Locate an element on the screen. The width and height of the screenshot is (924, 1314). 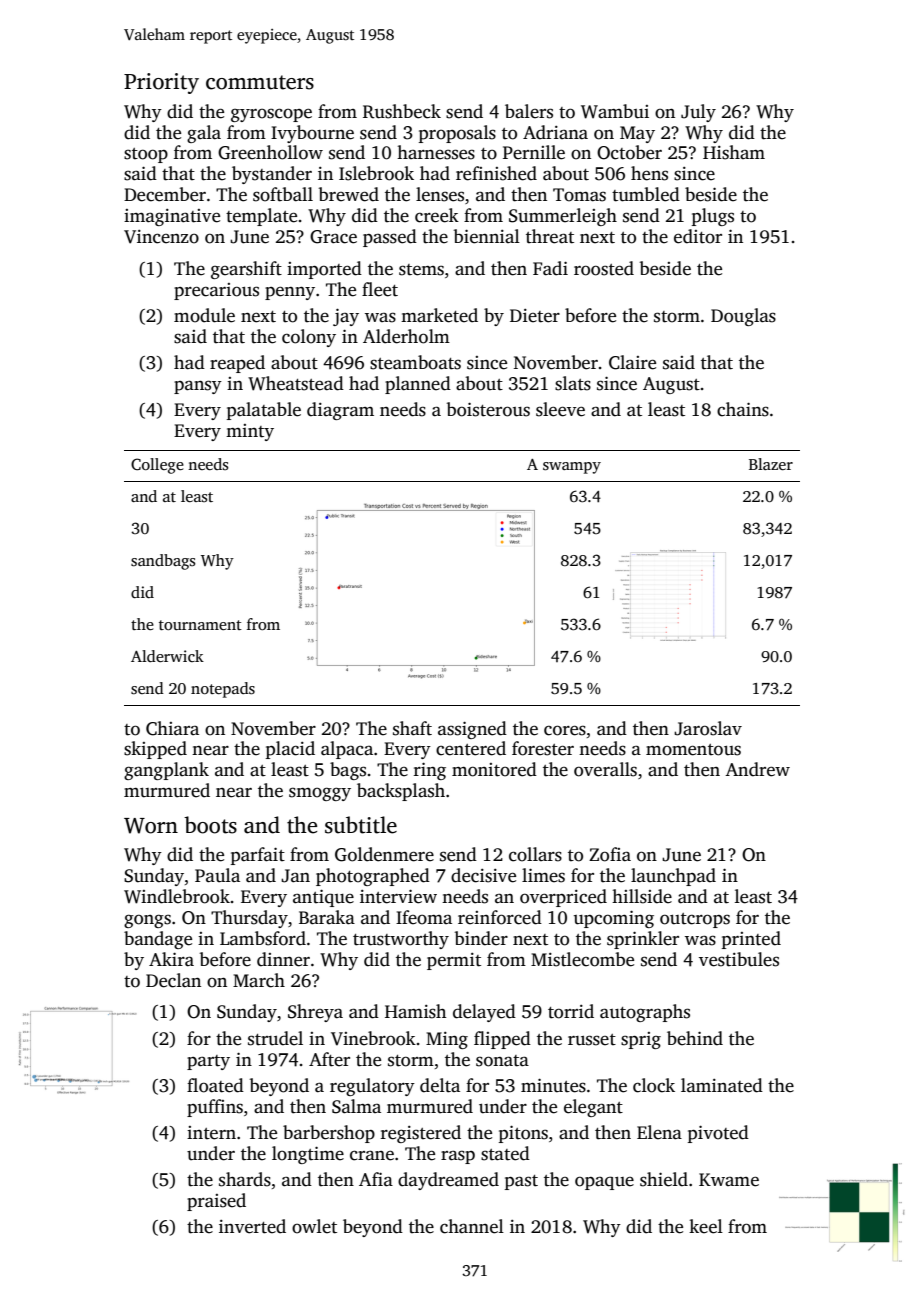
Priority is located at coordinates (161, 83).
